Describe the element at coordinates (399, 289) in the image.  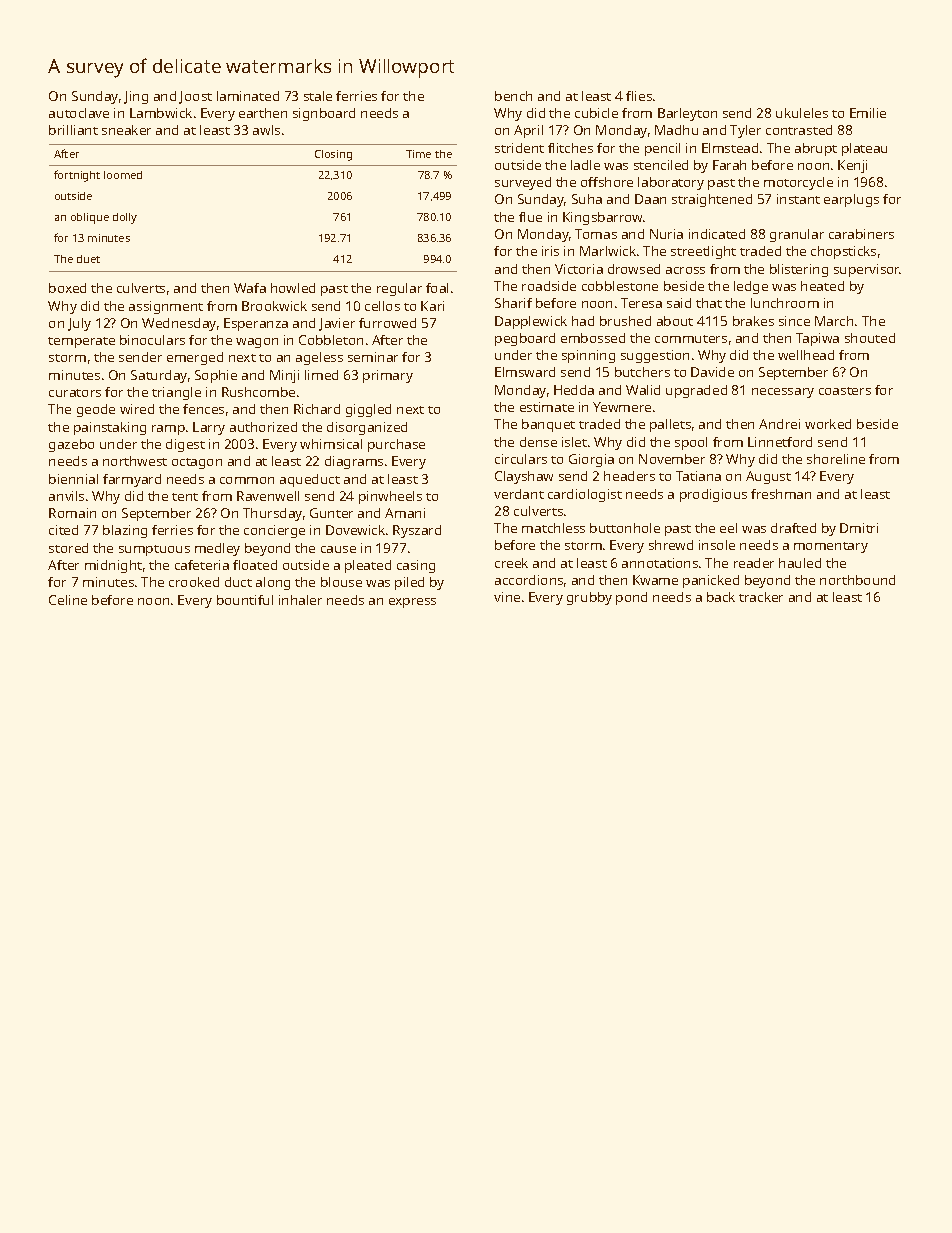
I see `regular` at that location.
